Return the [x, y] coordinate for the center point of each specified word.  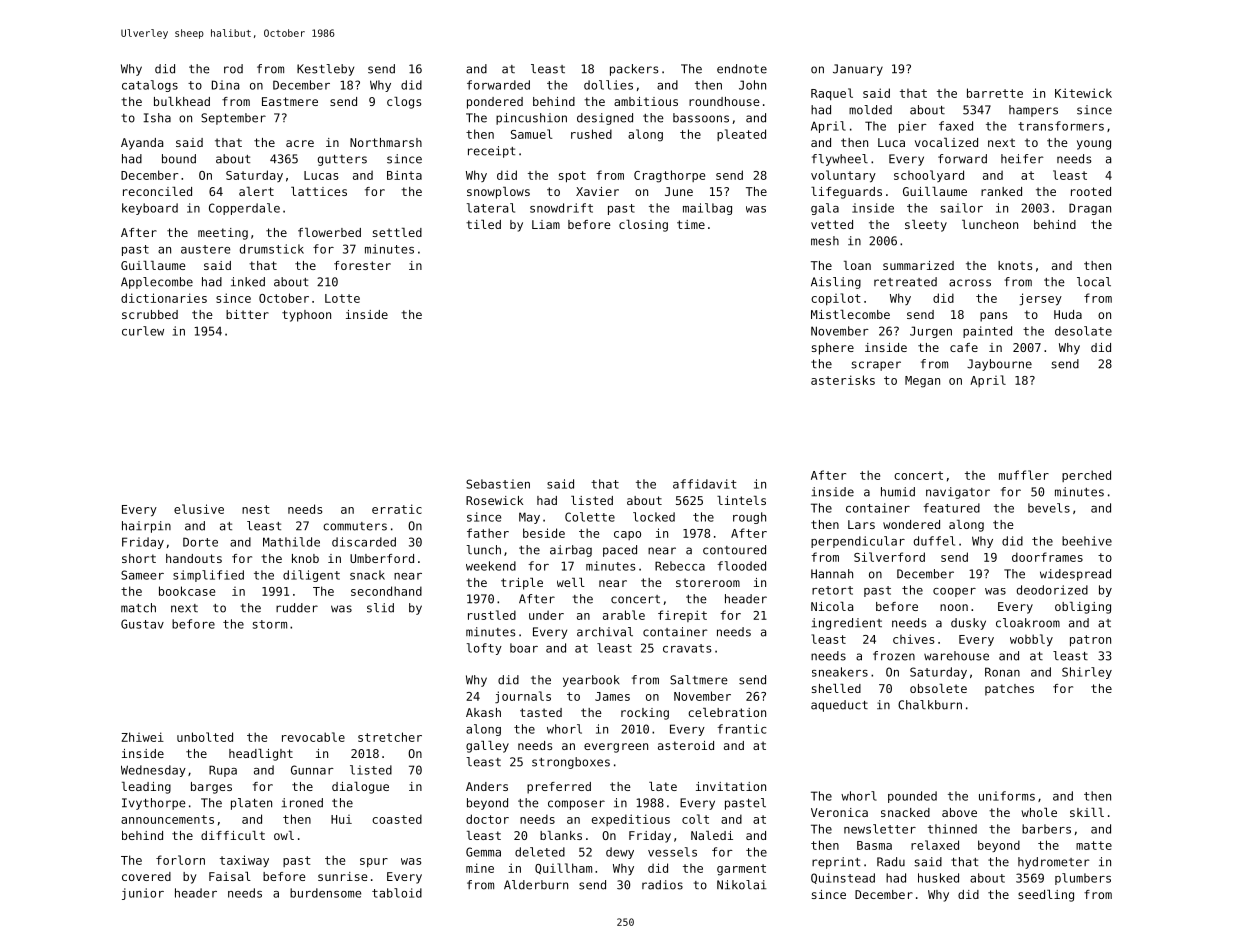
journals [523, 697]
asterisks [843, 380]
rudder [297, 608]
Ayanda [142, 144]
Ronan [1002, 672]
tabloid [397, 893]
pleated [741, 135]
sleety [926, 226]
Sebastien [498, 484]
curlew [143, 331]
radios [662, 885]
